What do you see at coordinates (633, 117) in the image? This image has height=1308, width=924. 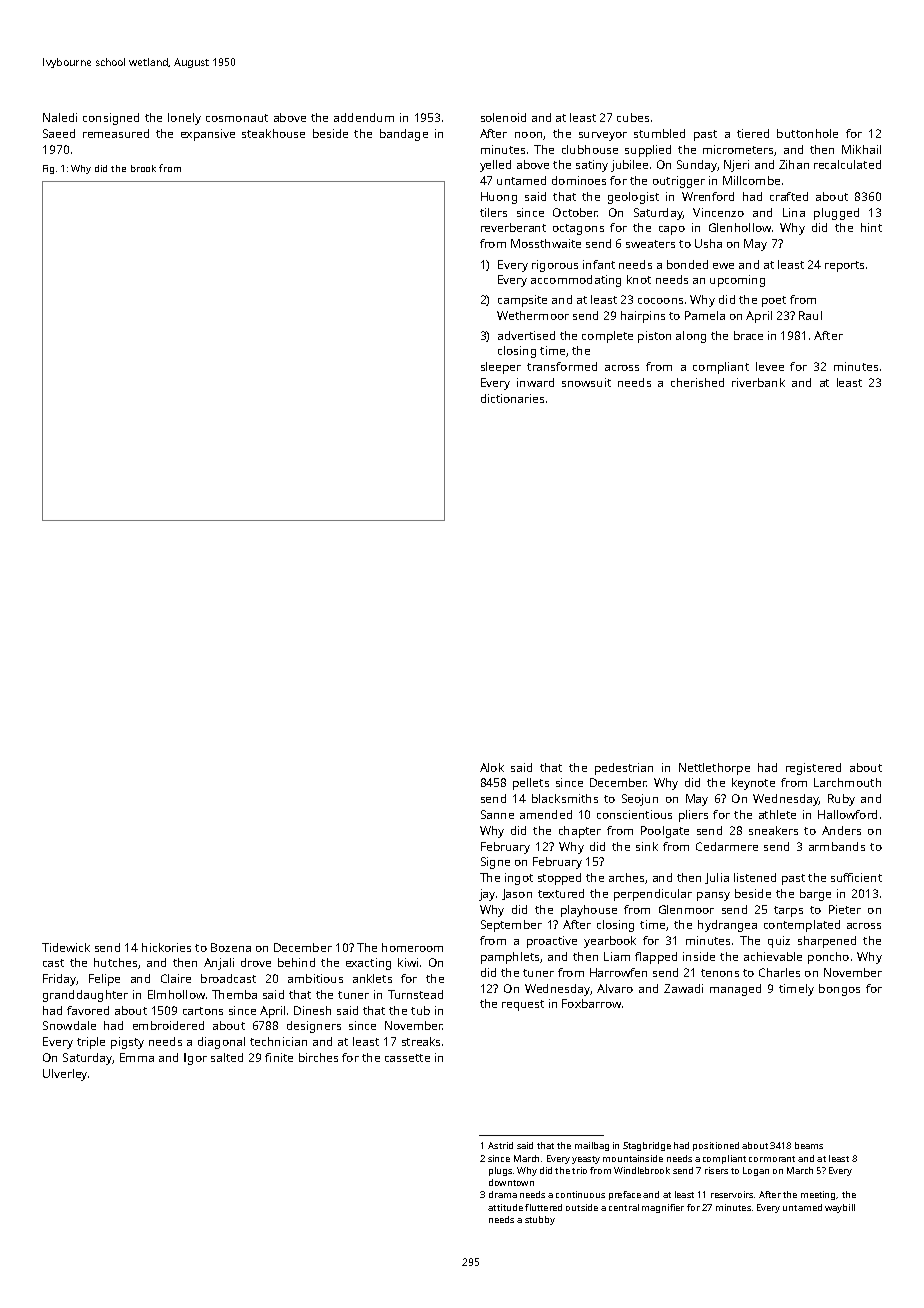 I see `cubes` at bounding box center [633, 117].
